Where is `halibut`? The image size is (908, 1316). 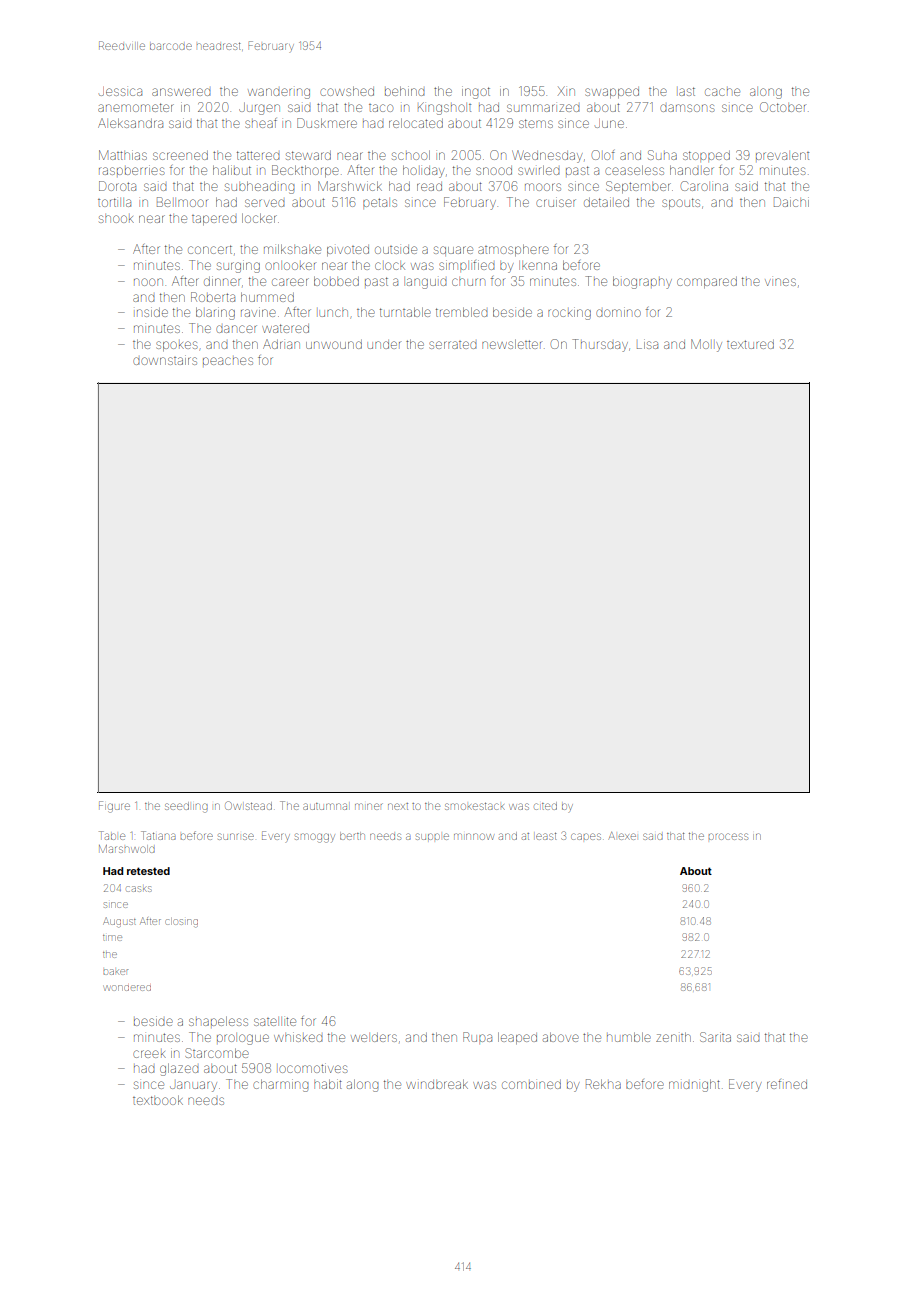
halibut is located at coordinates (232, 170).
